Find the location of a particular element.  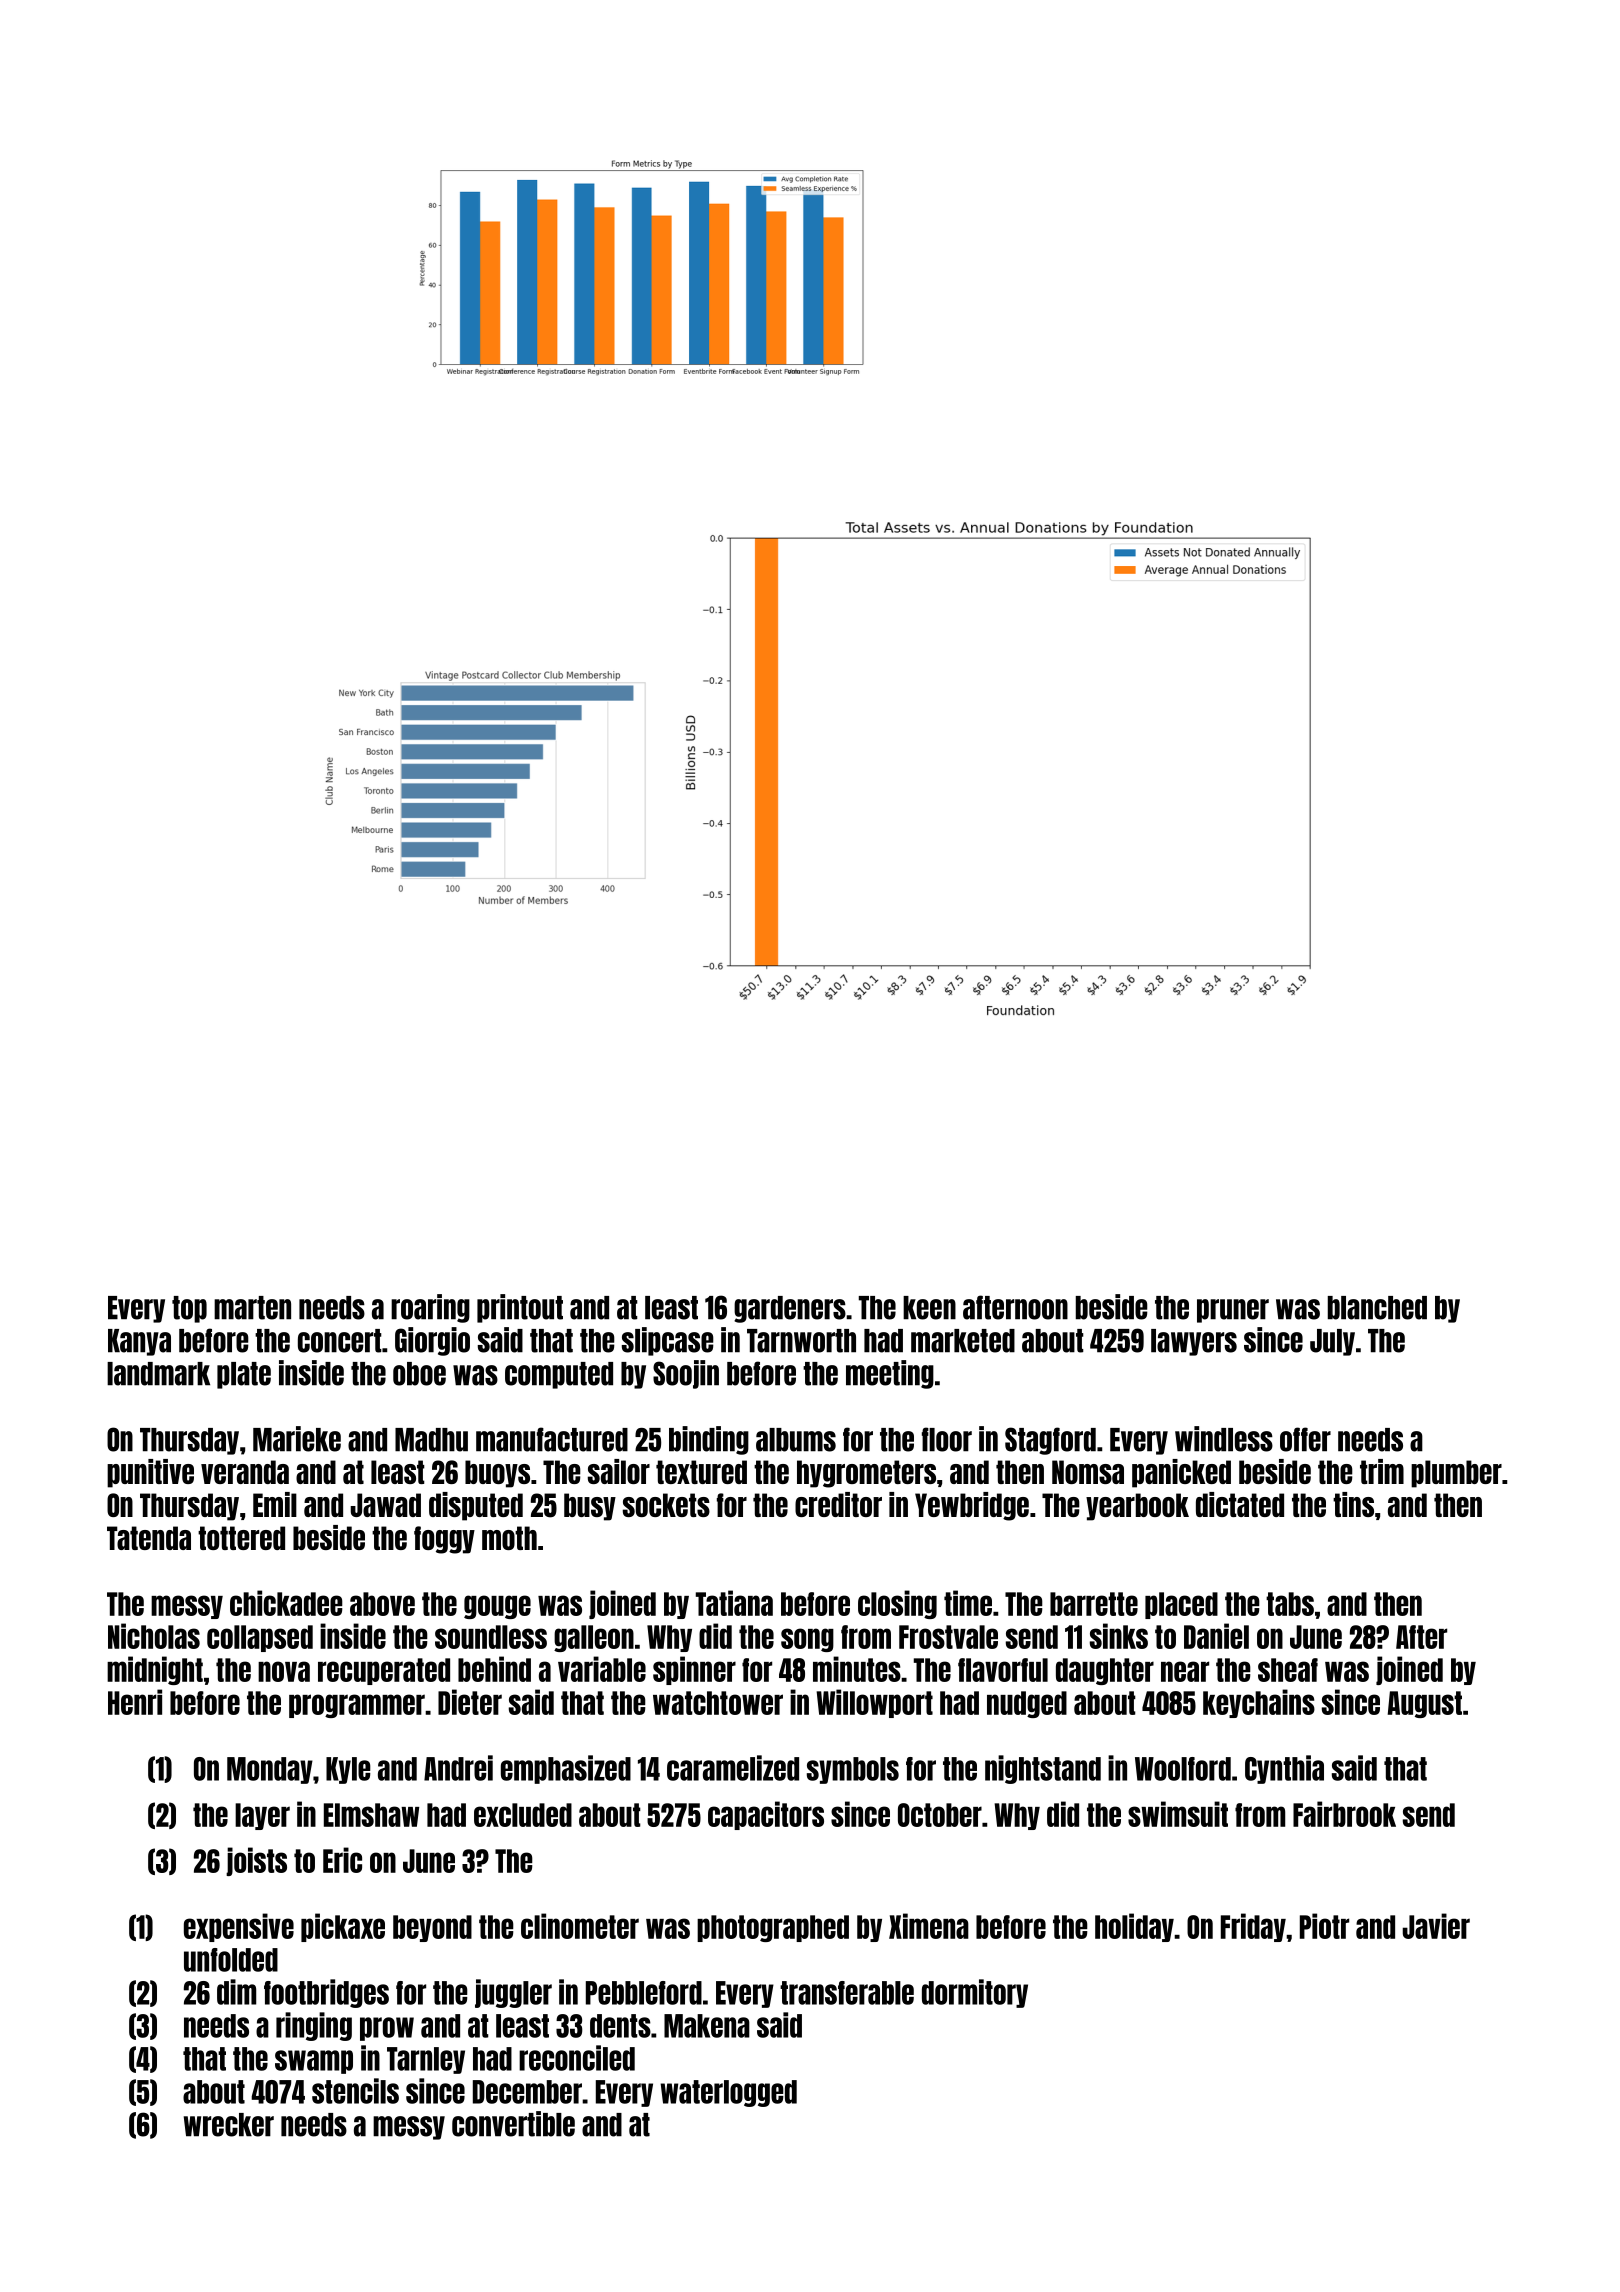

printout is located at coordinates (520, 1308).
